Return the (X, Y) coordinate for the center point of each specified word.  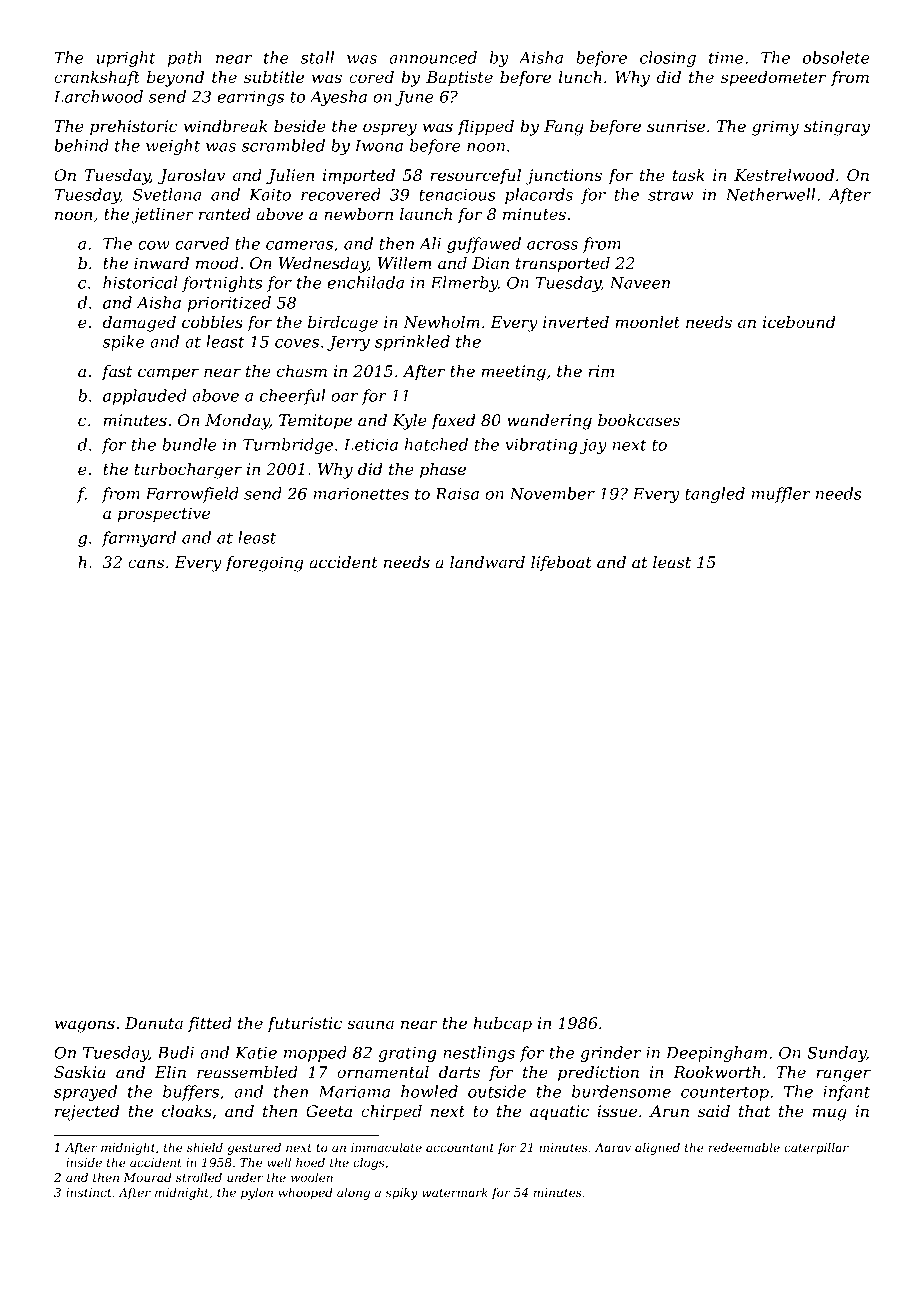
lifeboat (561, 563)
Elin (170, 1072)
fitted (210, 1025)
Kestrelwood (784, 175)
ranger (843, 1075)
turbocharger (188, 471)
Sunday (836, 1054)
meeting (513, 373)
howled (429, 1091)
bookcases (639, 420)
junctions (563, 177)
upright (126, 59)
